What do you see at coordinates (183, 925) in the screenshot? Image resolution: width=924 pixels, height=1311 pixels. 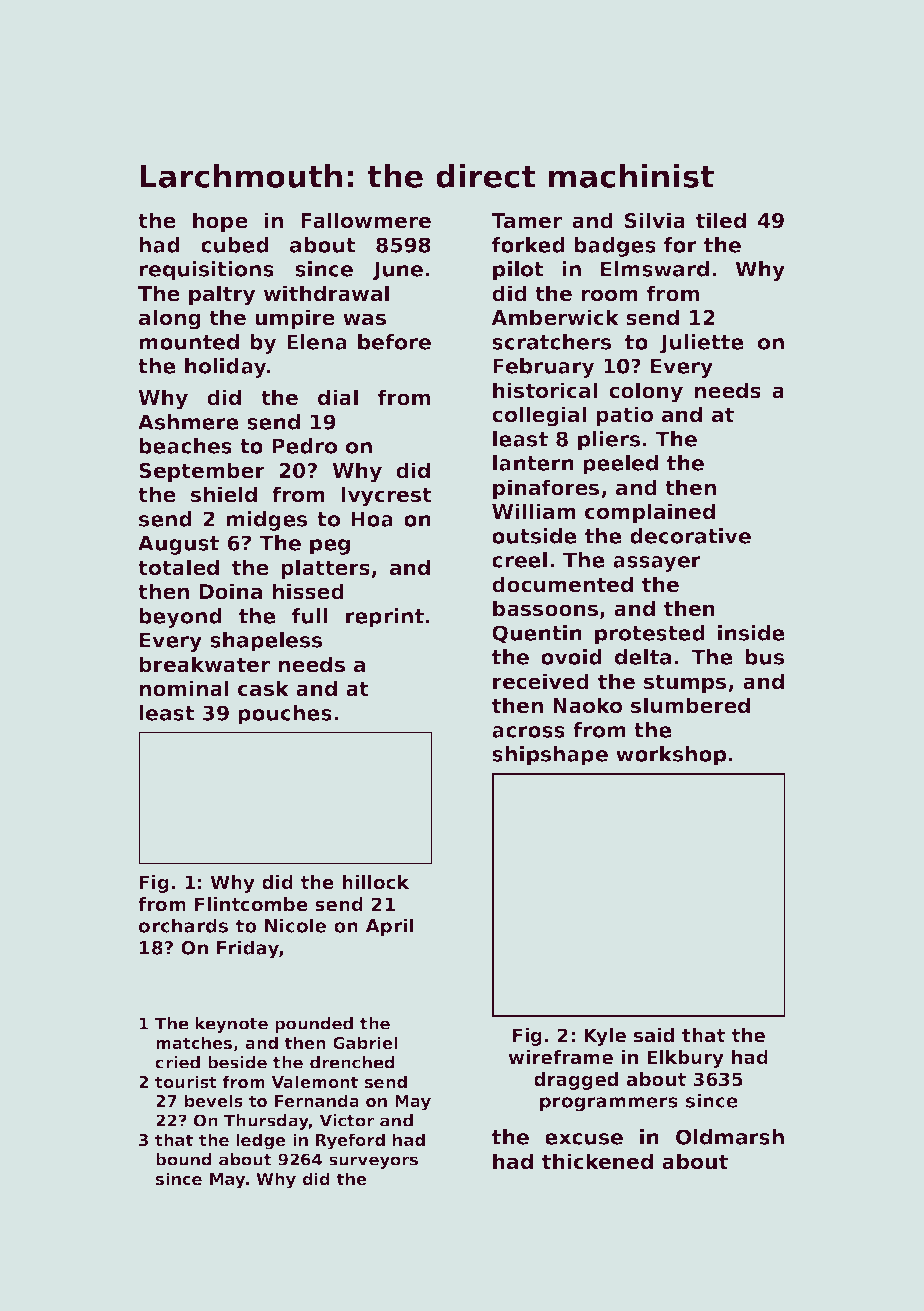 I see `orchards` at bounding box center [183, 925].
